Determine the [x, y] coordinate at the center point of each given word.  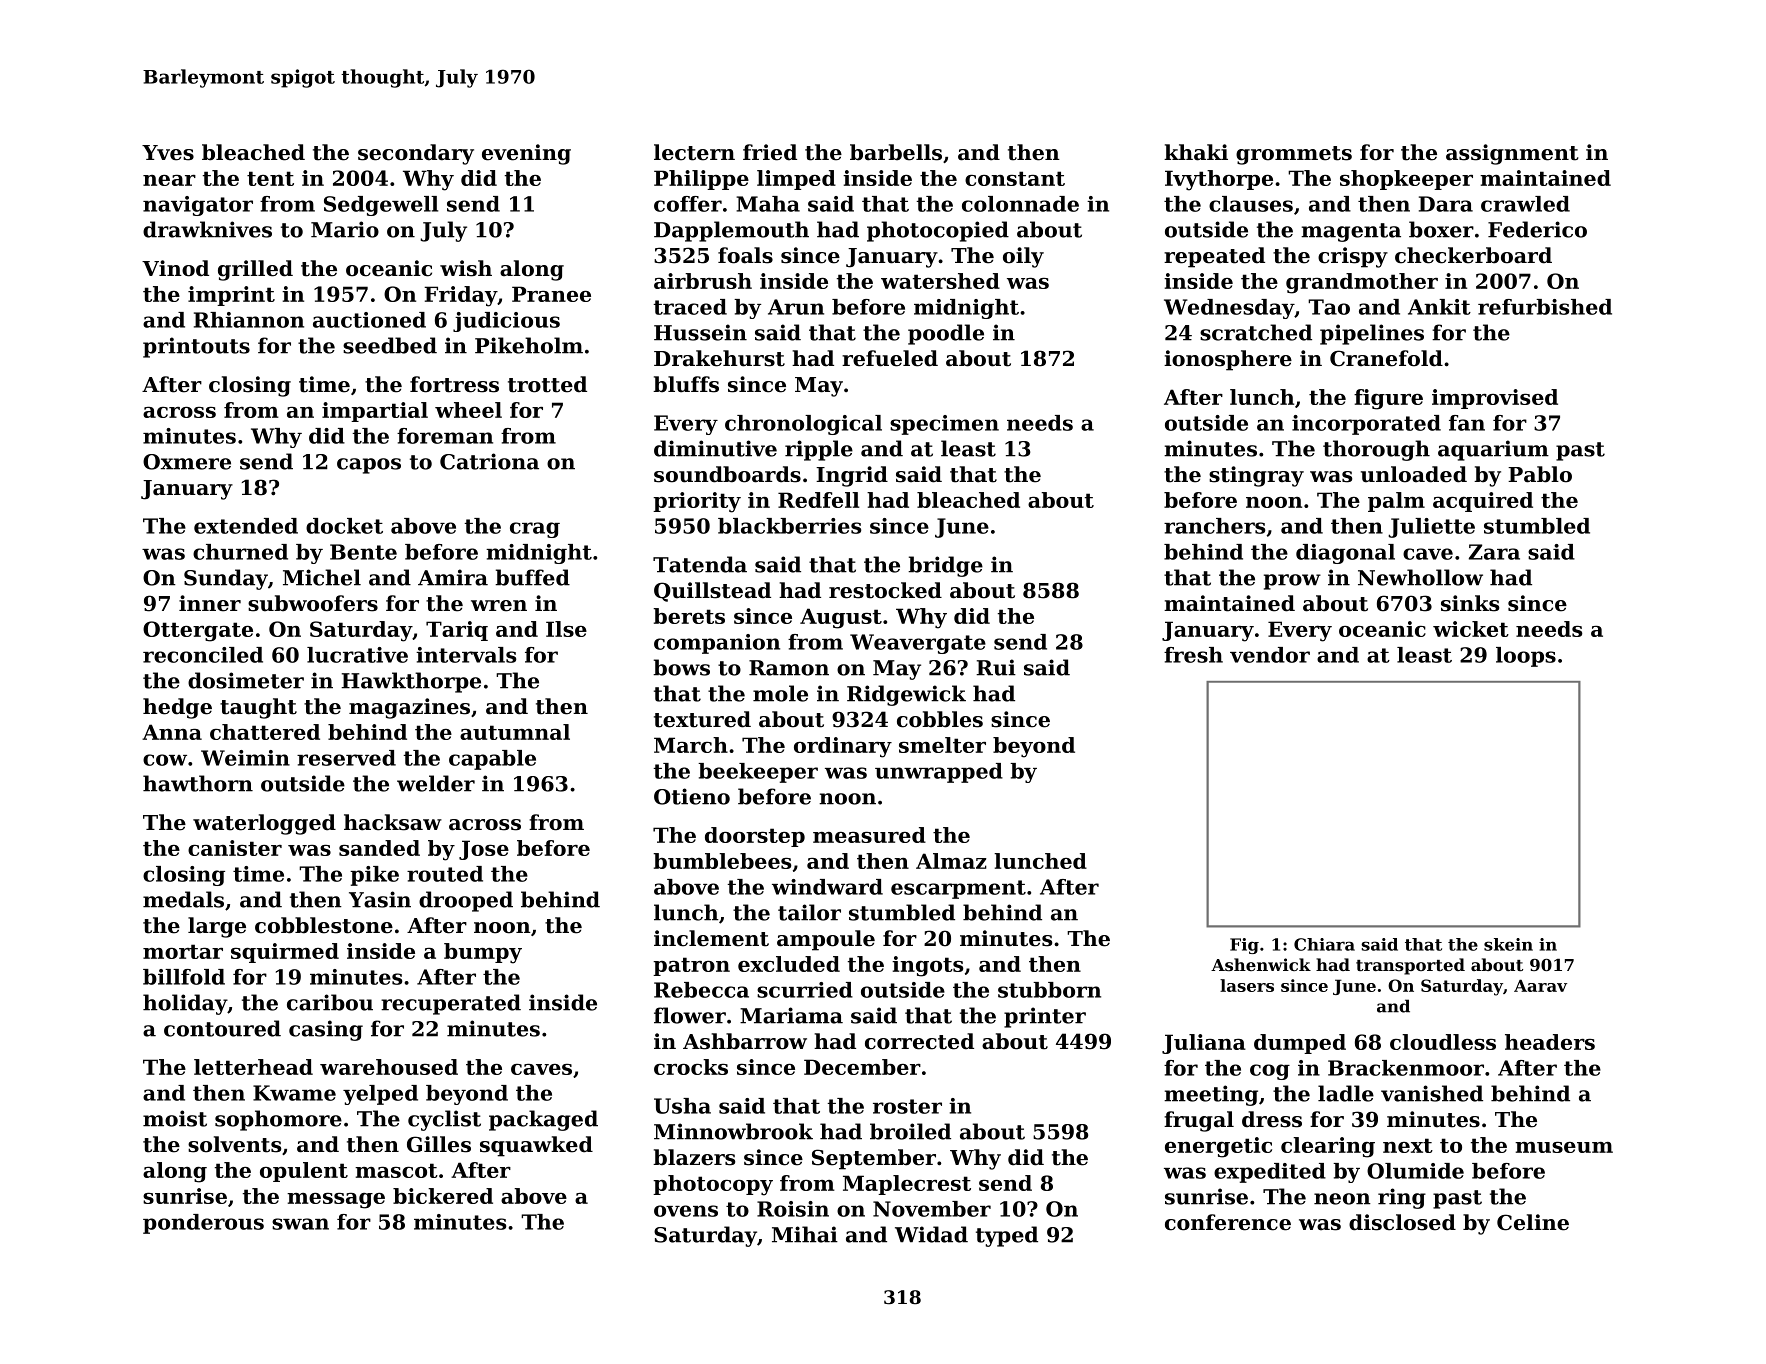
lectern [694, 152]
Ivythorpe [1219, 180]
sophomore [278, 1120]
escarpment [958, 889]
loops [1526, 657]
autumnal [515, 732]
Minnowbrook [733, 1131]
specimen [944, 425]
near [169, 180]
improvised [1495, 399]
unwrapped [939, 773]
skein [1508, 944]
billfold [184, 977]
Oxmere [187, 462]
